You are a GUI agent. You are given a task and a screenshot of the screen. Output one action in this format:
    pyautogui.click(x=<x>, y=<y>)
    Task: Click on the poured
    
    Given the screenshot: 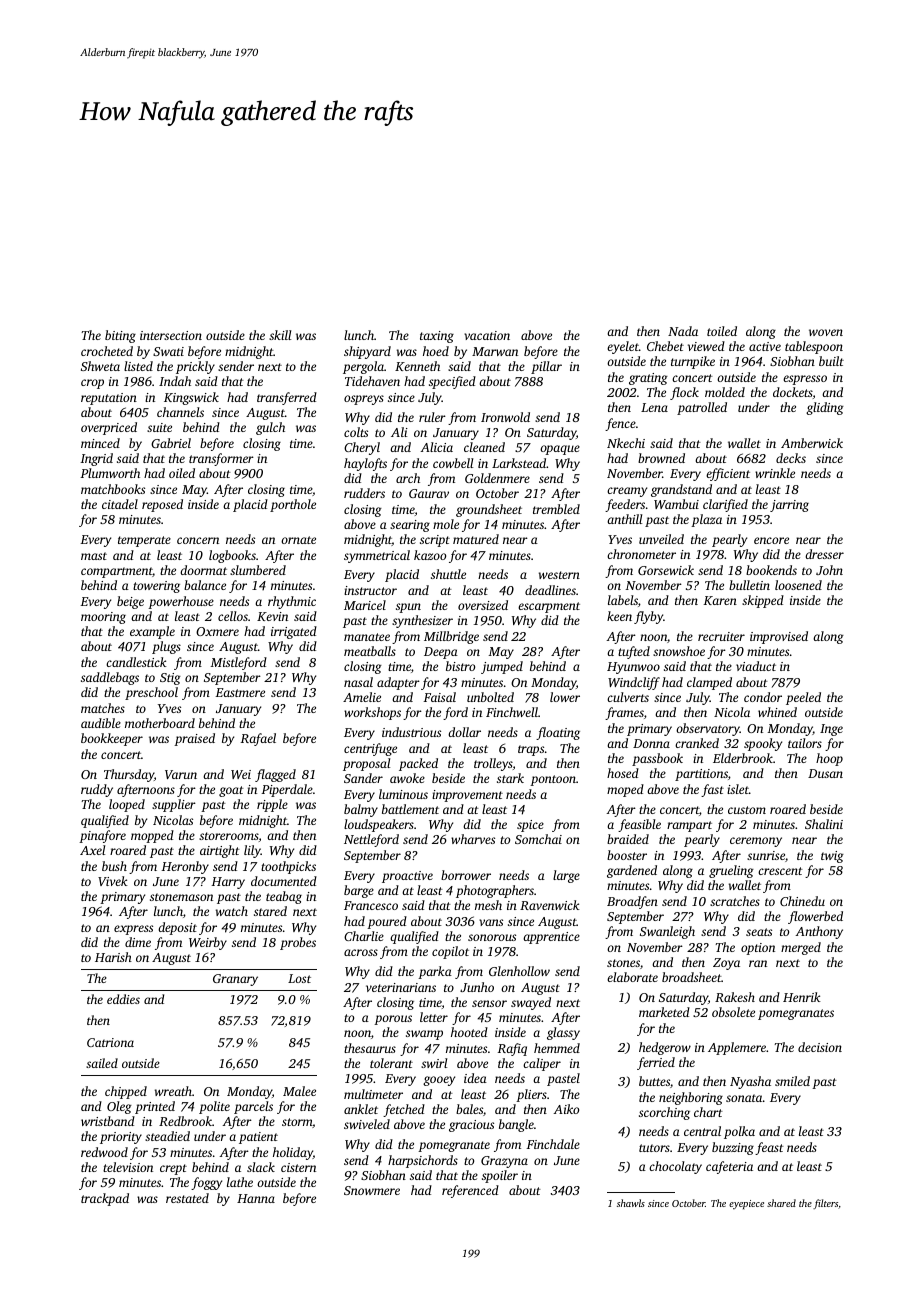 What is the action you would take?
    pyautogui.click(x=387, y=922)
